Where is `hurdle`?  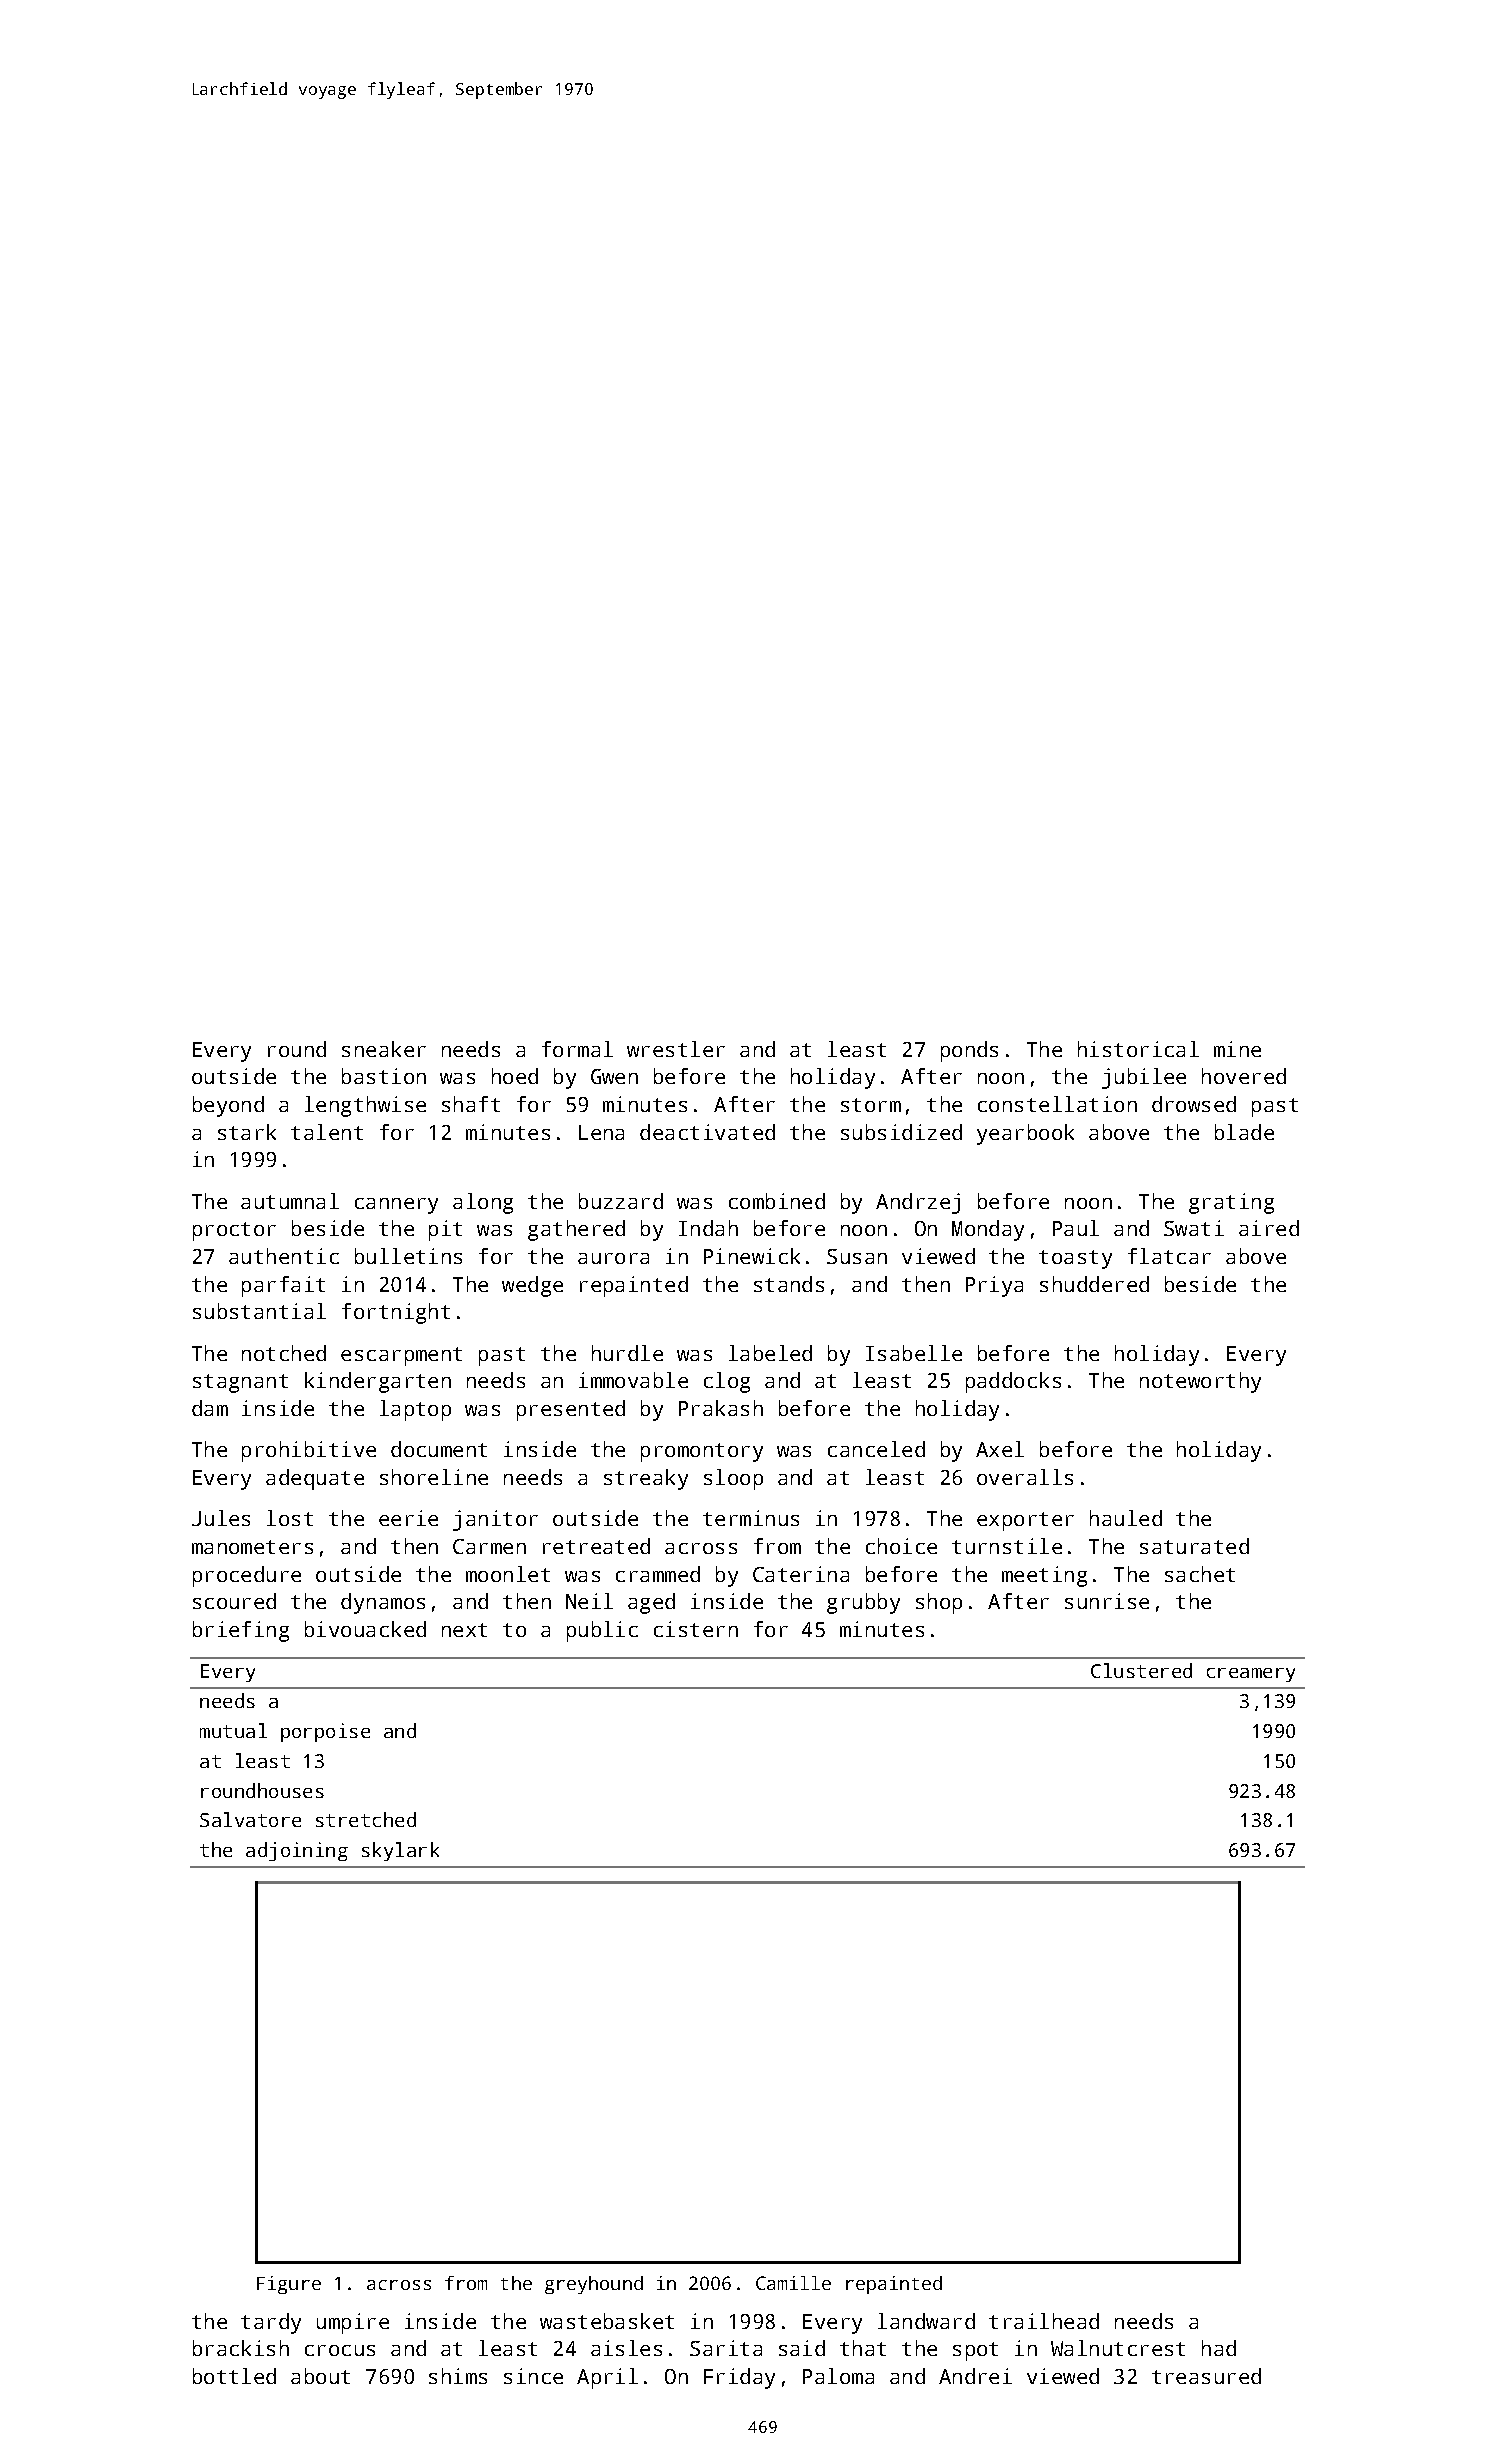 hurdle is located at coordinates (627, 1353).
